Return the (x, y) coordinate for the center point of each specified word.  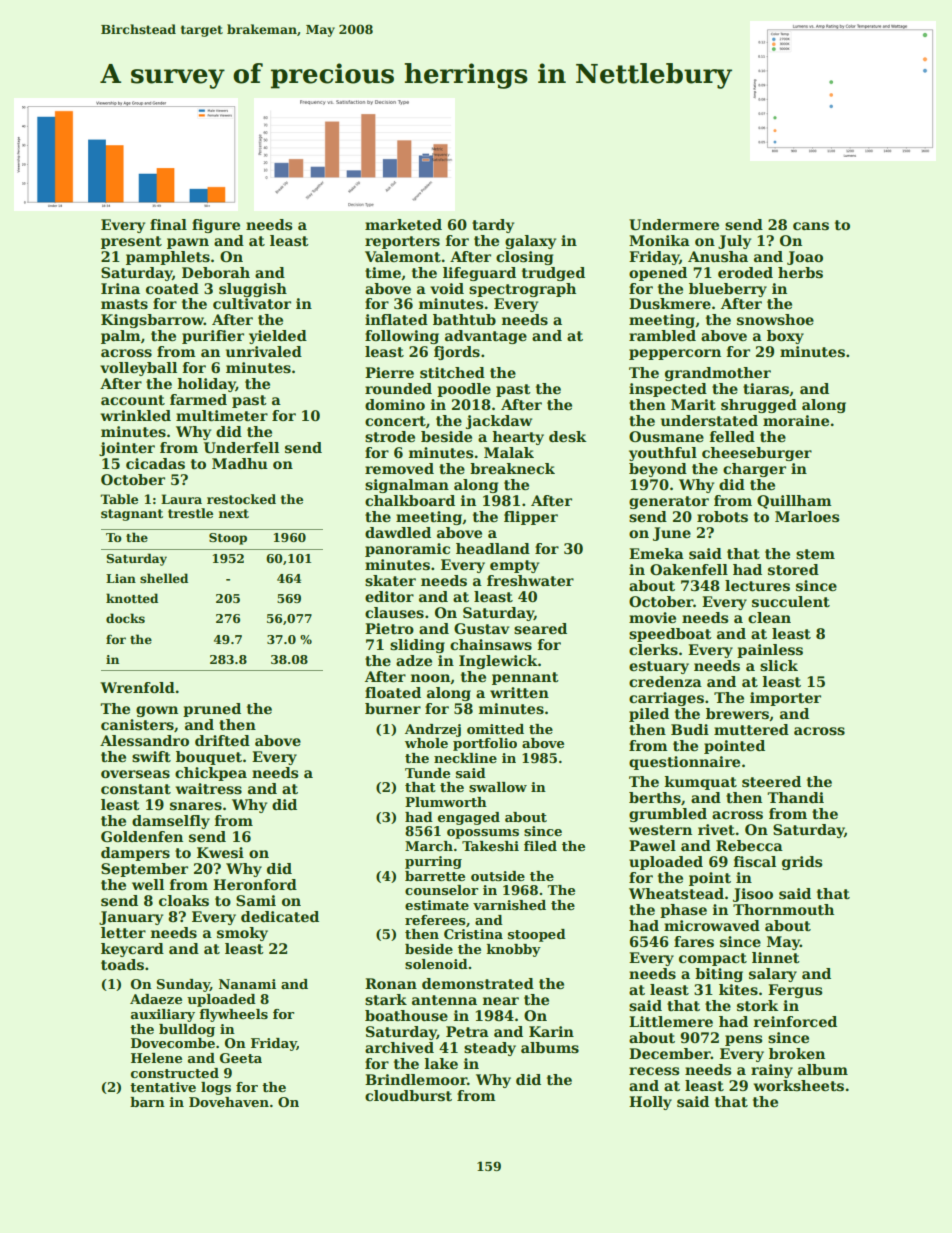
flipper (531, 518)
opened (658, 274)
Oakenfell (689, 569)
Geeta (241, 1058)
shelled (164, 578)
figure (216, 226)
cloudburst (408, 1095)
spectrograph (522, 290)
